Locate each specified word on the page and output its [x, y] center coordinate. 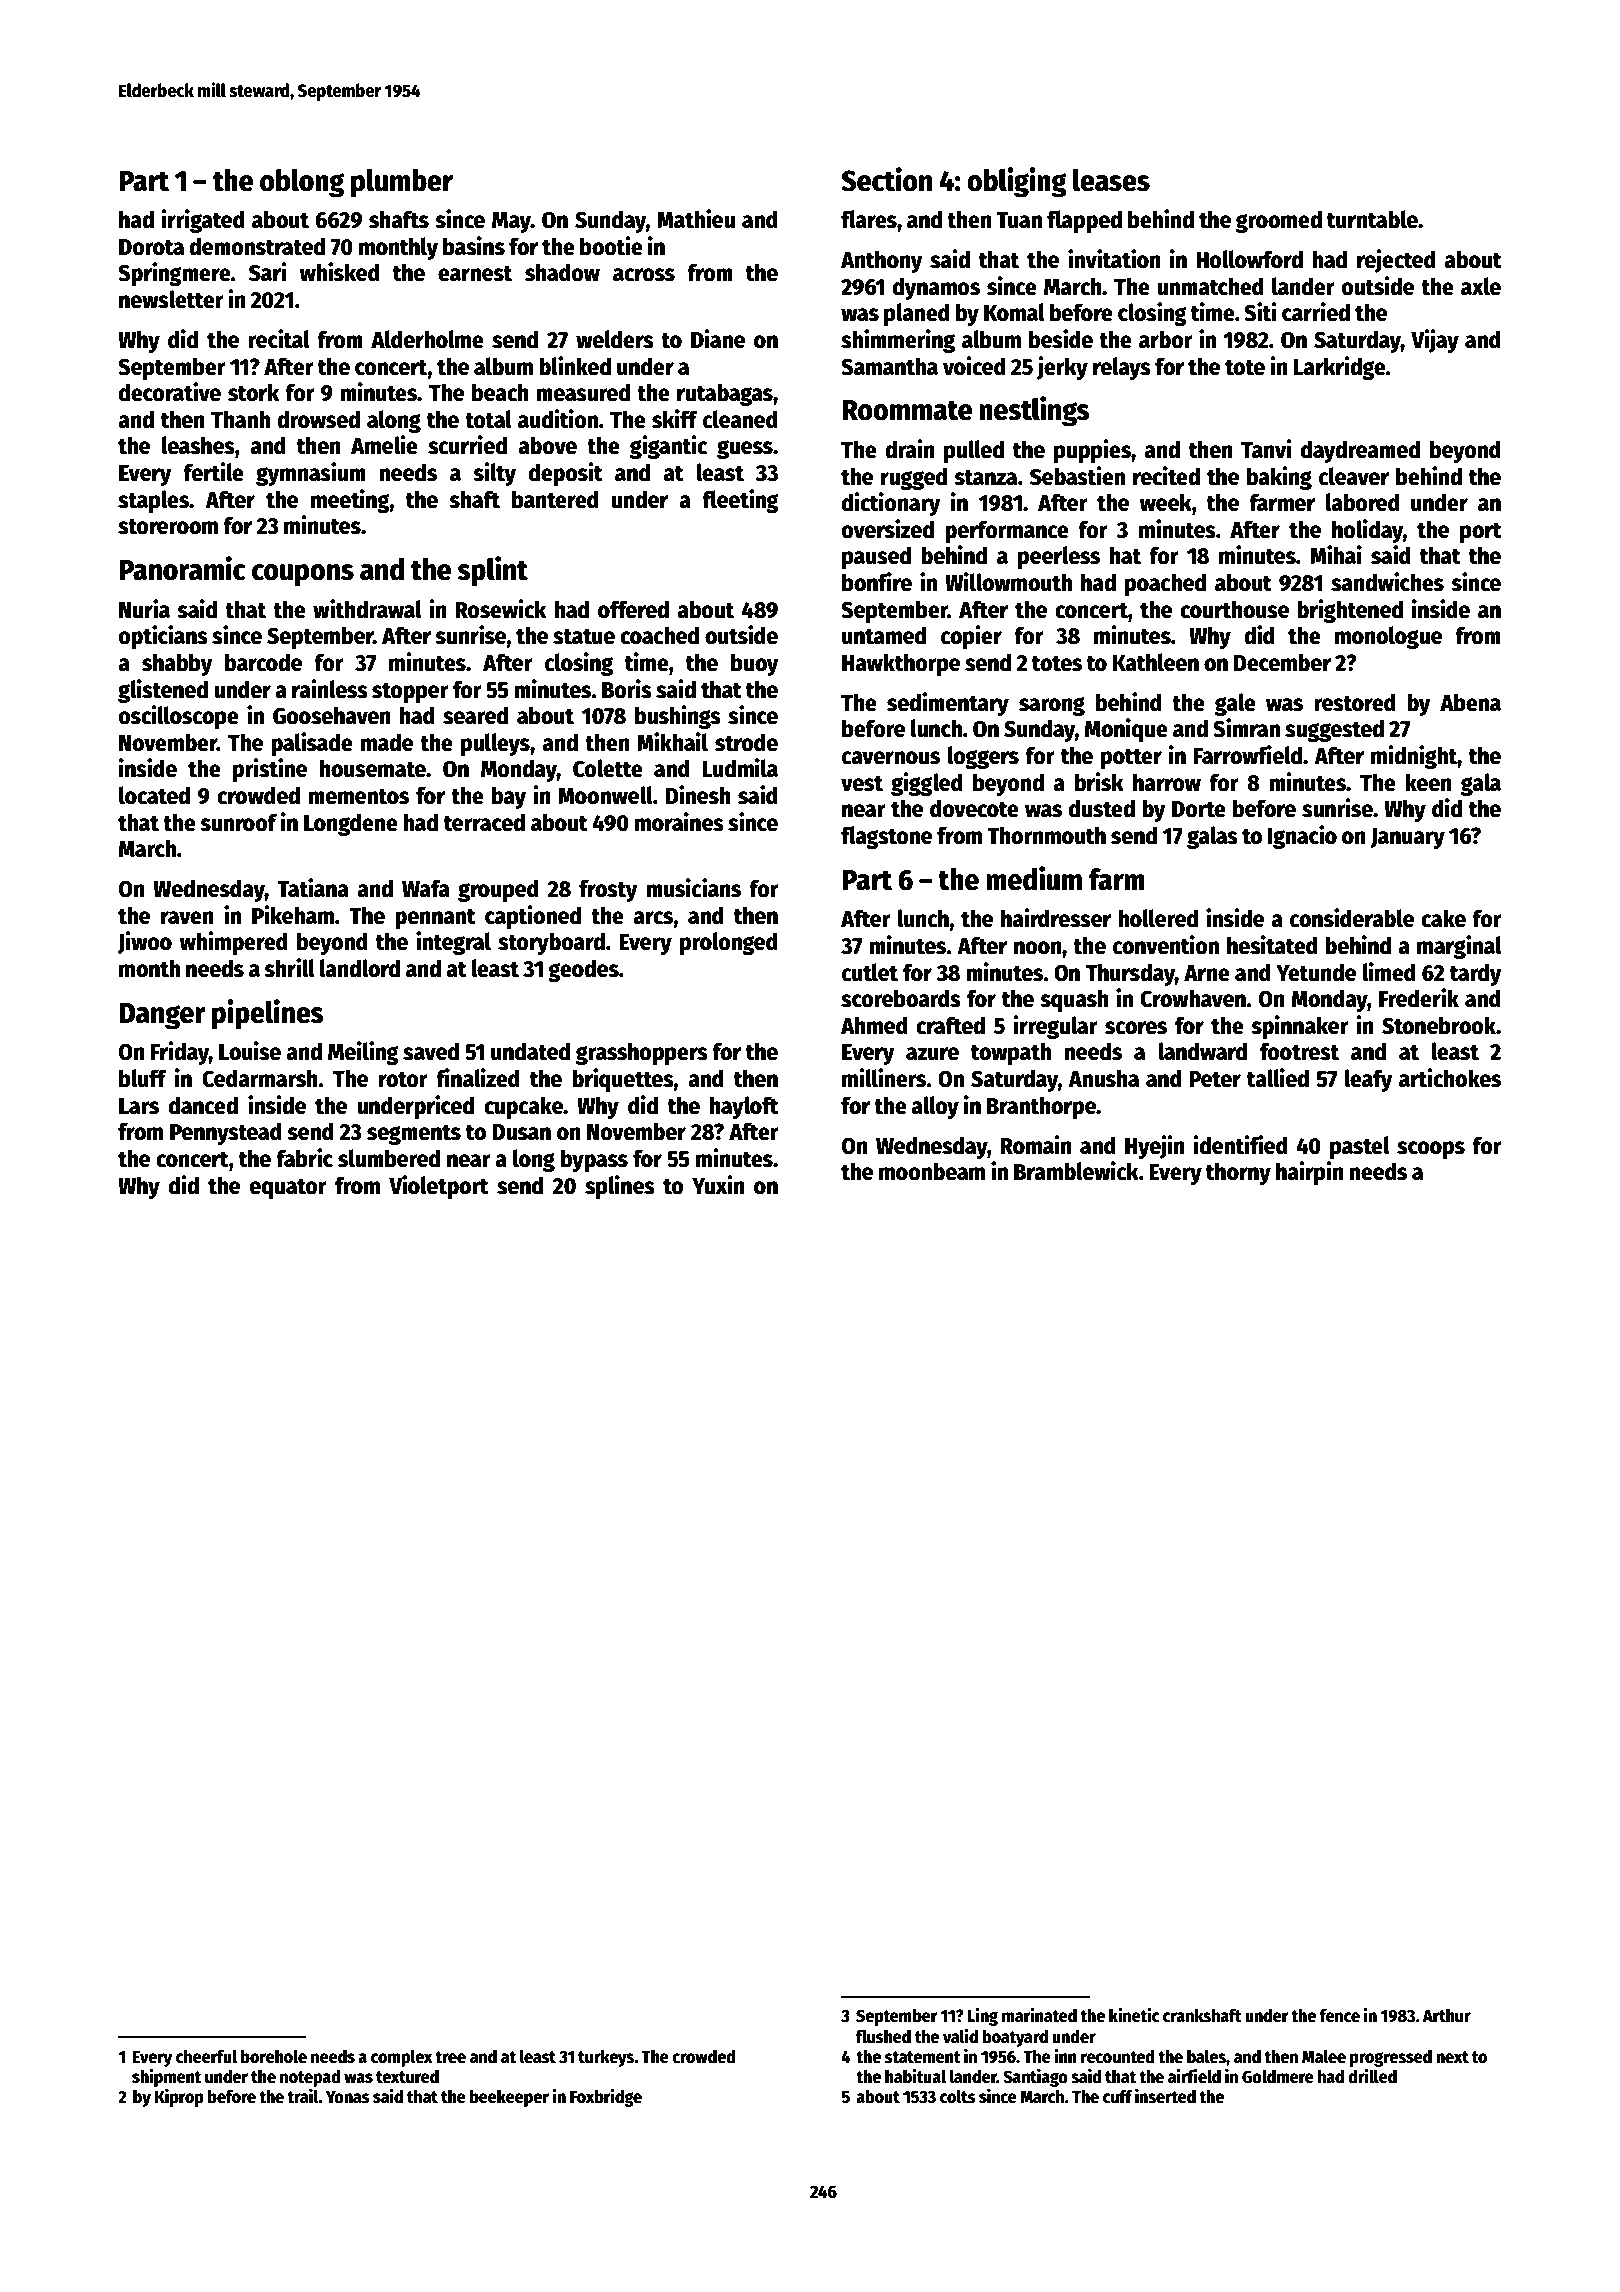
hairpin [1310, 1173]
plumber [402, 183]
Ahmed [874, 1025]
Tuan [1019, 220]
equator [288, 1188]
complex [402, 2058]
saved [431, 1051]
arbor [1166, 339]
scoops [1431, 1150]
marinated [1039, 2015]
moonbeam [932, 1171]
